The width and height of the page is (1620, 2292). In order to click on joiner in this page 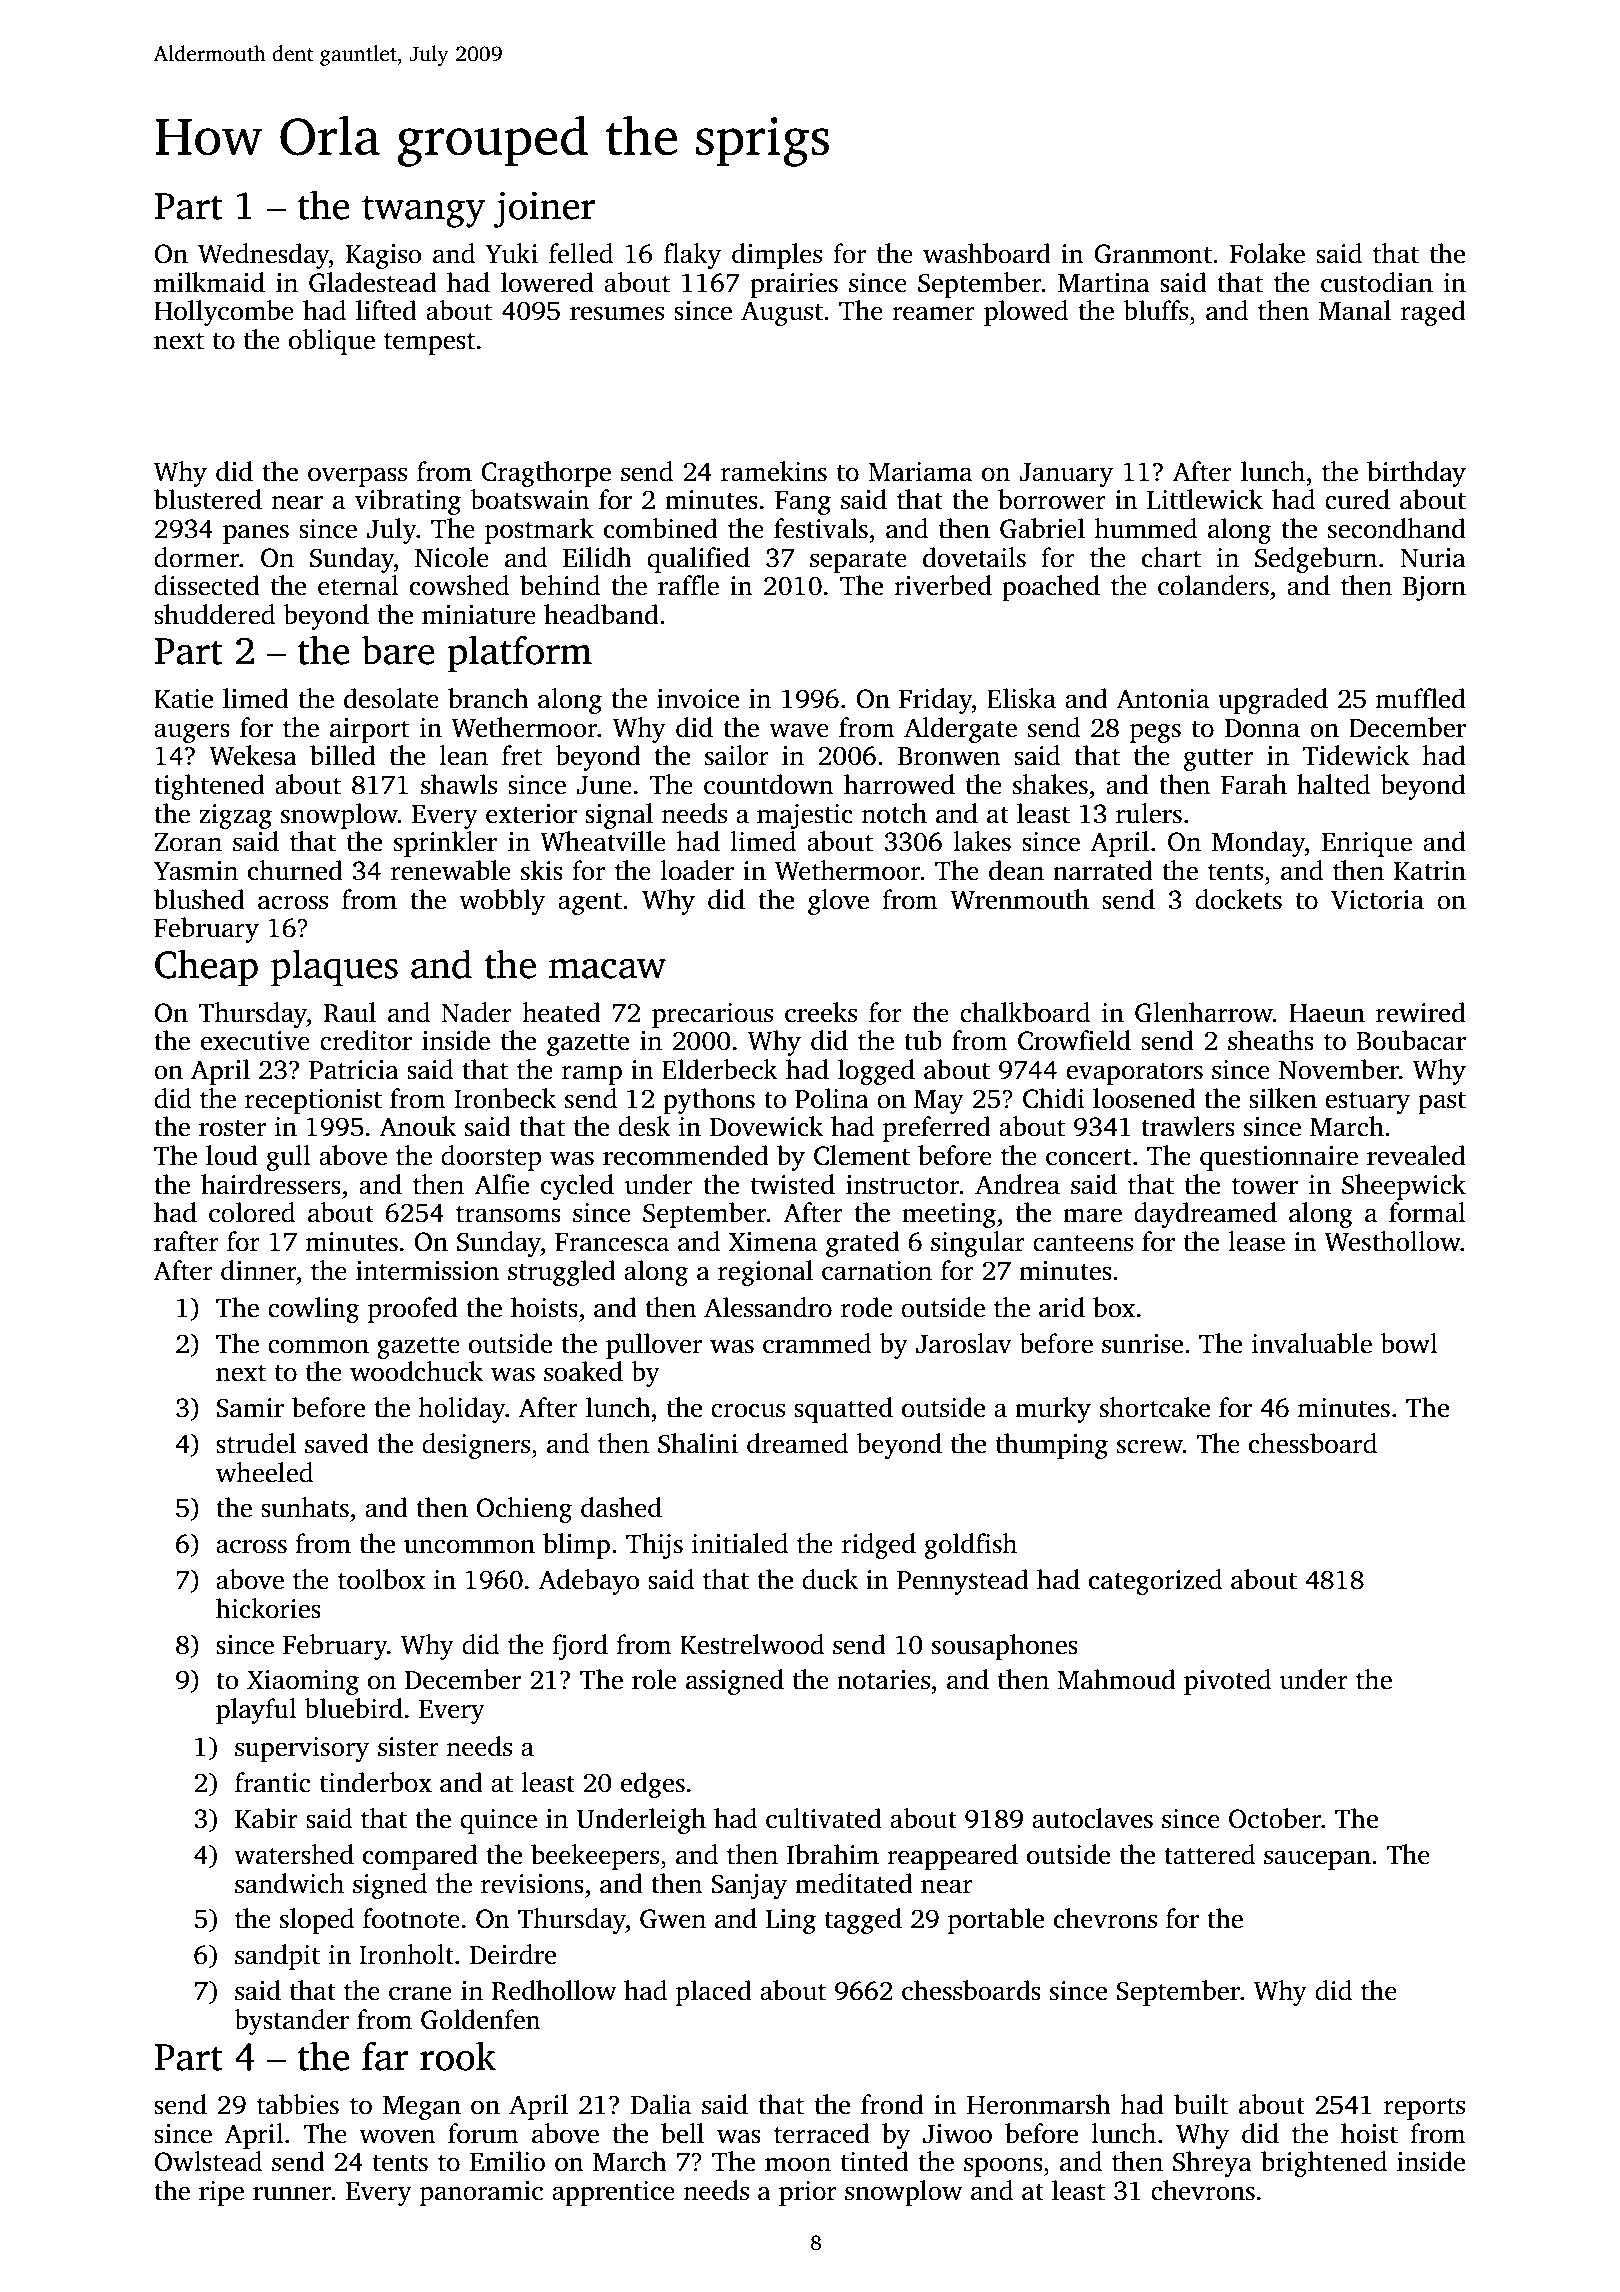, I will do `click(544, 209)`.
